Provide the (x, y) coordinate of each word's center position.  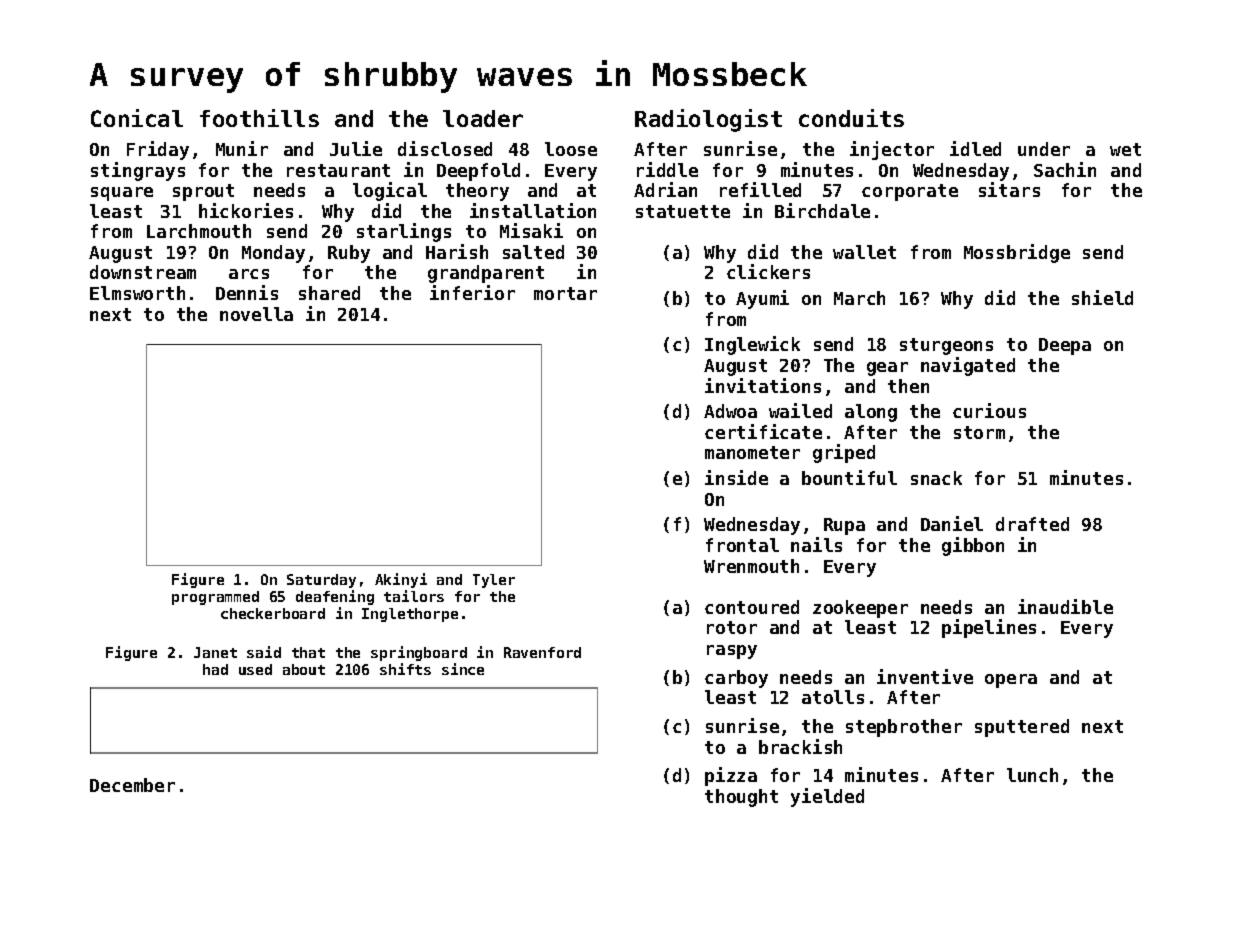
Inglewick (752, 345)
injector (892, 150)
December (132, 785)
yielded (827, 797)
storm (979, 432)
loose (571, 149)
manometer (752, 452)
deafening (335, 597)
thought (741, 798)
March (859, 298)
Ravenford (542, 652)
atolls (833, 697)
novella (256, 314)
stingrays (138, 171)
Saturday (321, 581)
